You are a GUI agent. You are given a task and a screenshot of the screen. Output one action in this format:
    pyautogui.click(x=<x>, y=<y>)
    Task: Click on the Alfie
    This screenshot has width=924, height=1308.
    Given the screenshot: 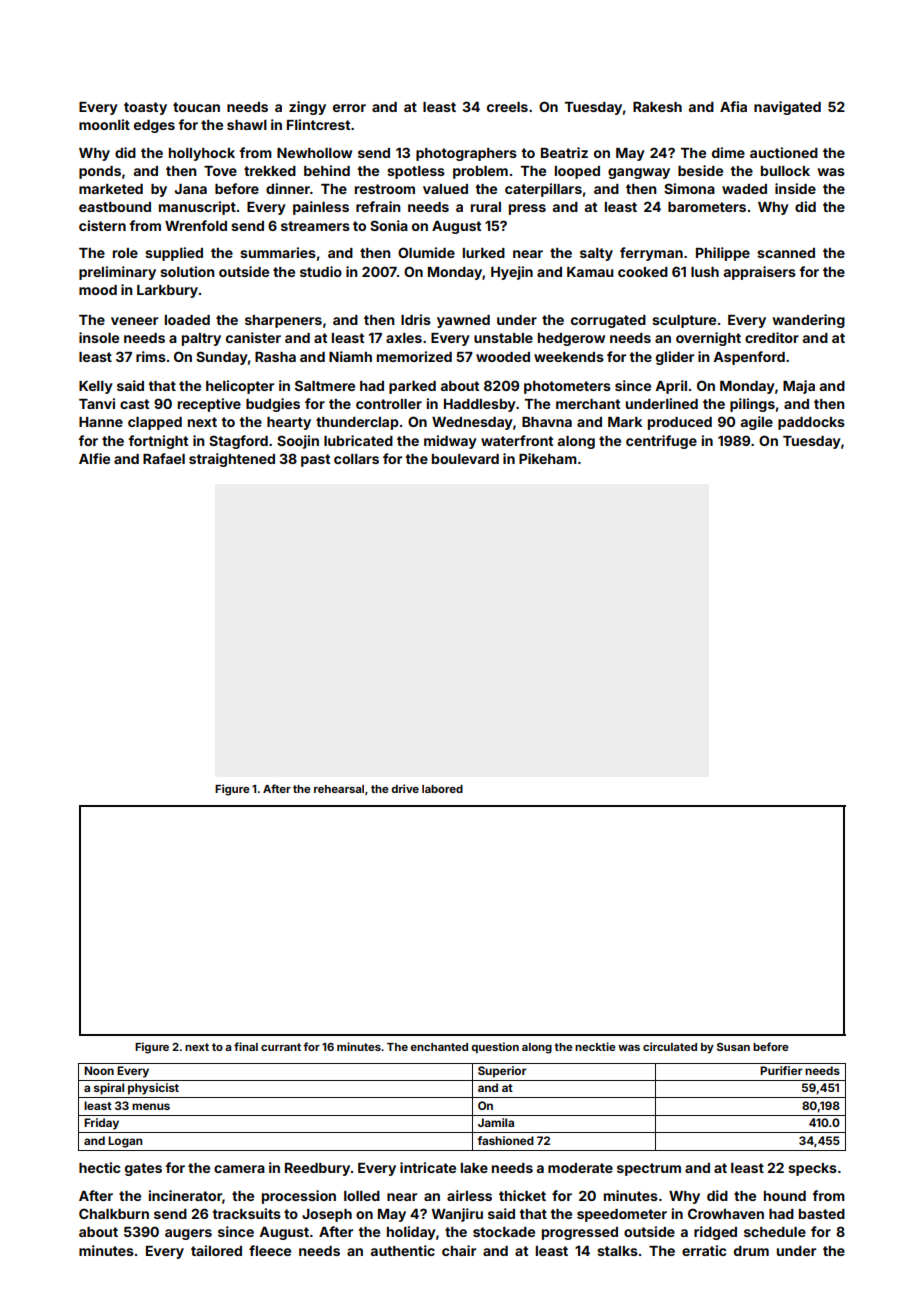 What is the action you would take?
    pyautogui.click(x=94, y=458)
